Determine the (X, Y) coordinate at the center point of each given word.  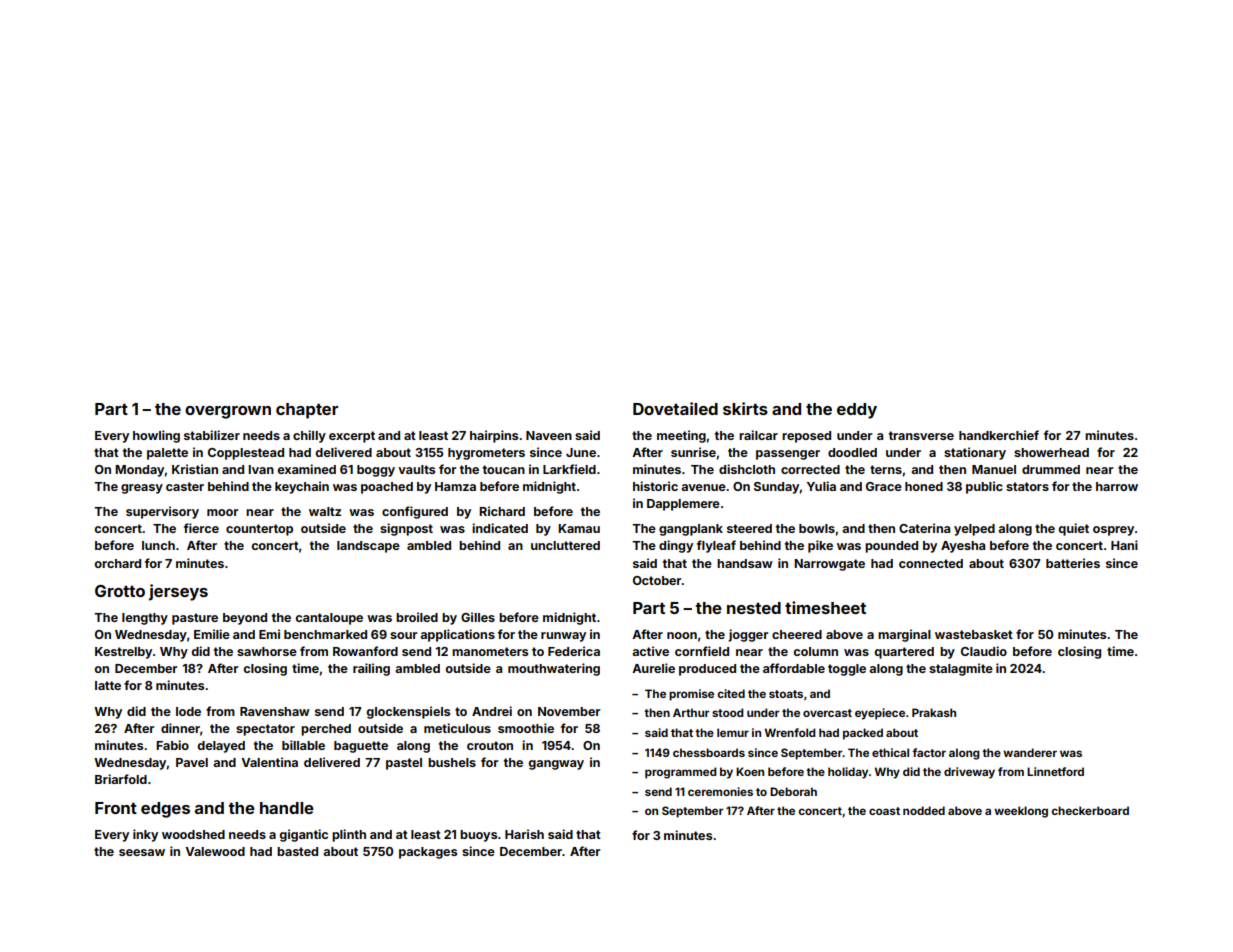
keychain (302, 487)
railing (371, 669)
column (816, 651)
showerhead (1051, 452)
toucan (504, 469)
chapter (307, 411)
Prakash (934, 712)
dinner (180, 728)
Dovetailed (675, 408)
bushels (452, 762)
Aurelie (653, 668)
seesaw (142, 852)
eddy (857, 411)
